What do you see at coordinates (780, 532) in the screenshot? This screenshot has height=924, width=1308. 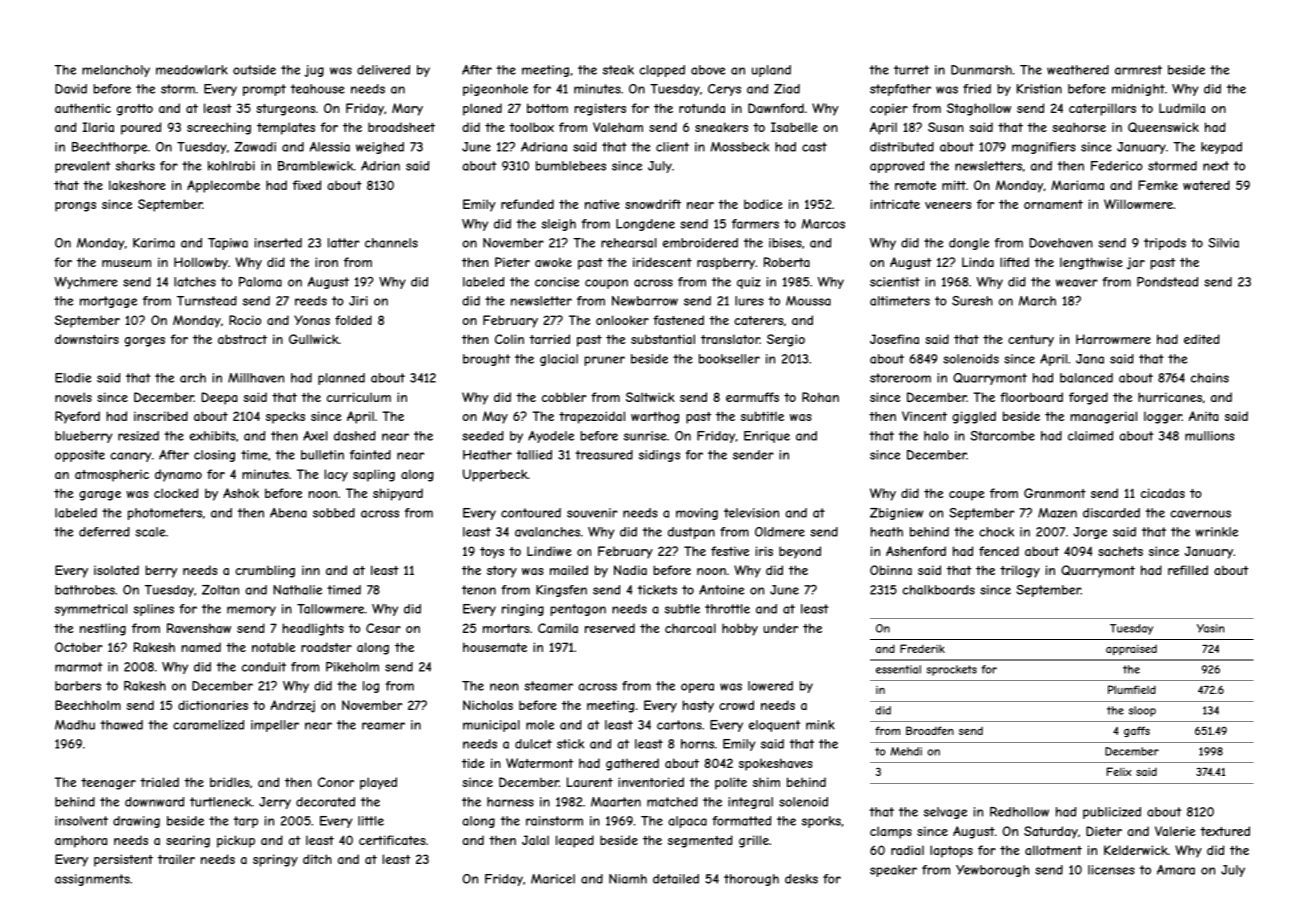 I see `Oldmere` at bounding box center [780, 532].
